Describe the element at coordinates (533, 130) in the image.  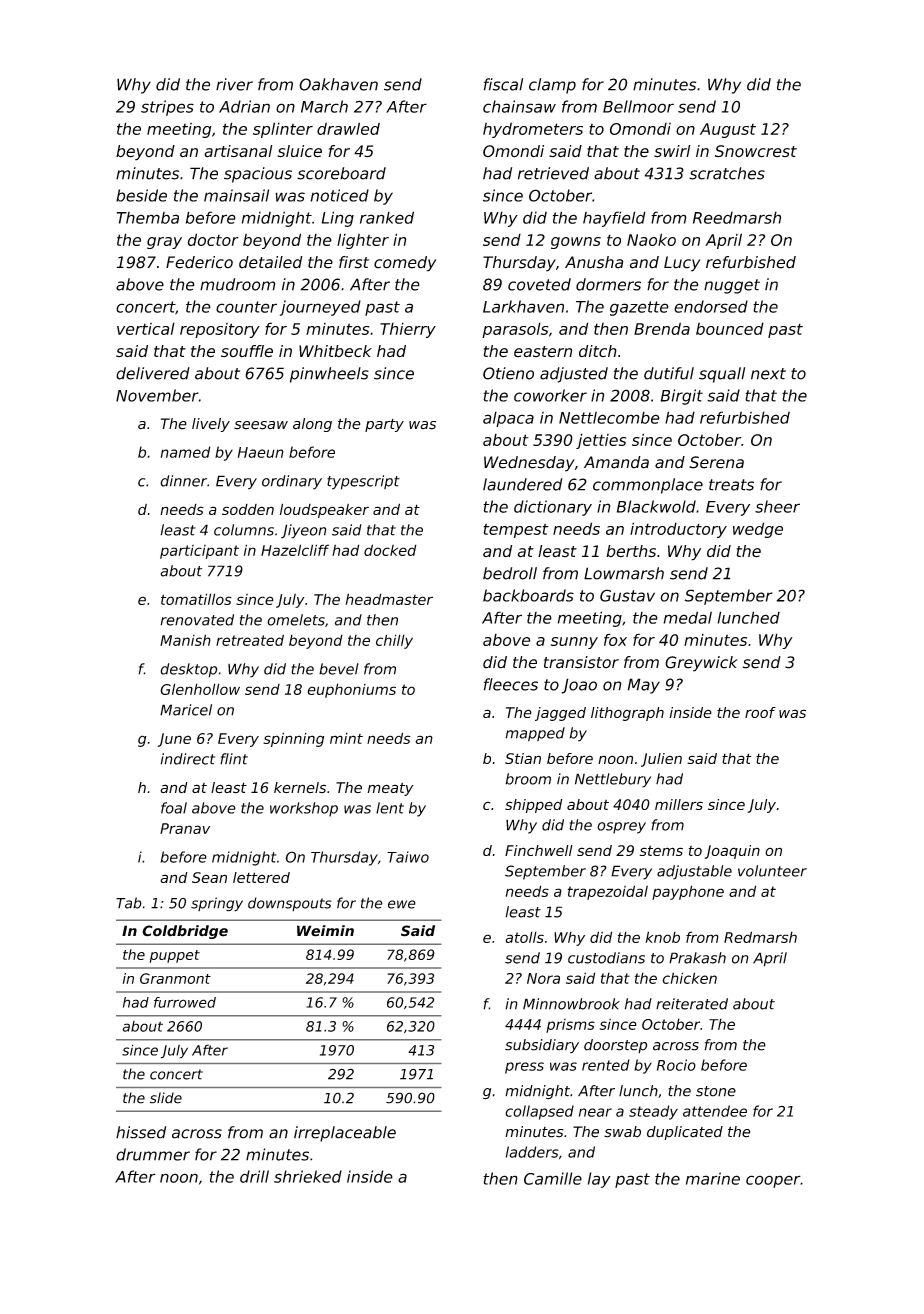
I see `hydrometers` at that location.
